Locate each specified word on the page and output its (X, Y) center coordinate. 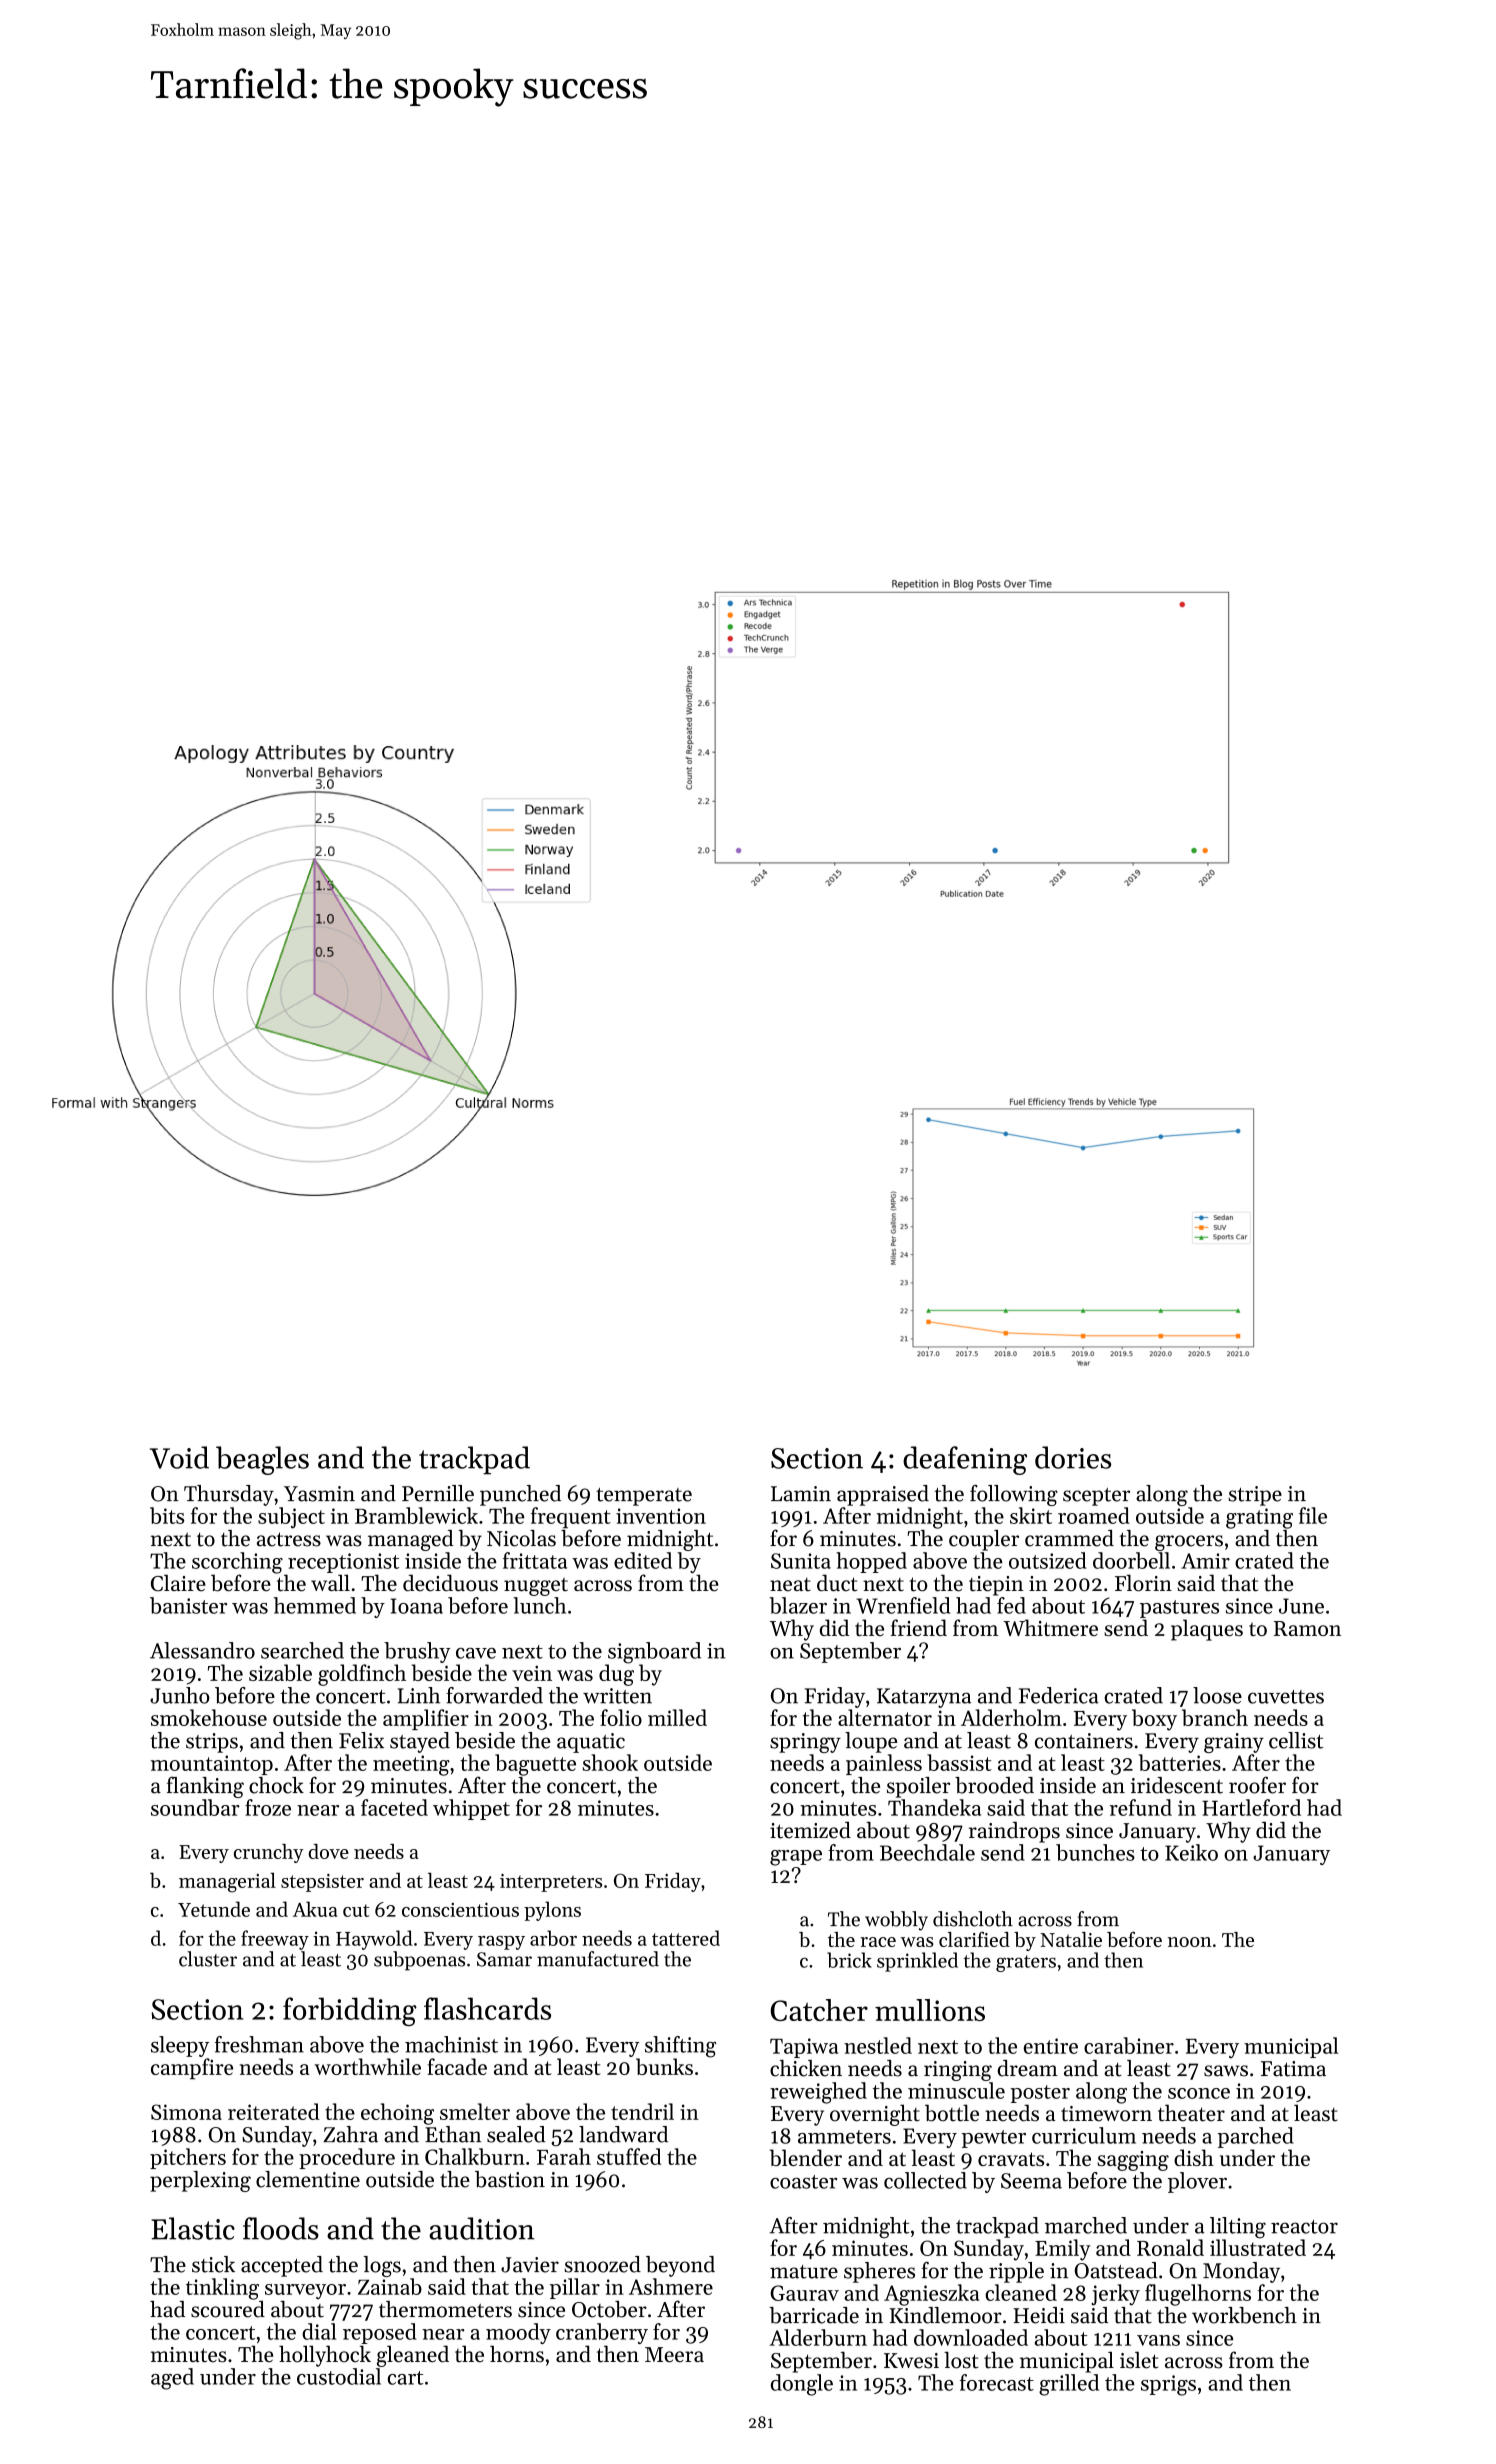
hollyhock (325, 2356)
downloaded (971, 2337)
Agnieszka (931, 2295)
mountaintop (212, 1765)
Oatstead (1116, 2270)
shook (610, 1762)
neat (790, 1585)
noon (1190, 1942)
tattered (686, 1938)
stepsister (322, 1883)
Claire (178, 1583)
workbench (1244, 2315)
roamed (1094, 1515)
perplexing (200, 2181)
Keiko (1191, 1852)
